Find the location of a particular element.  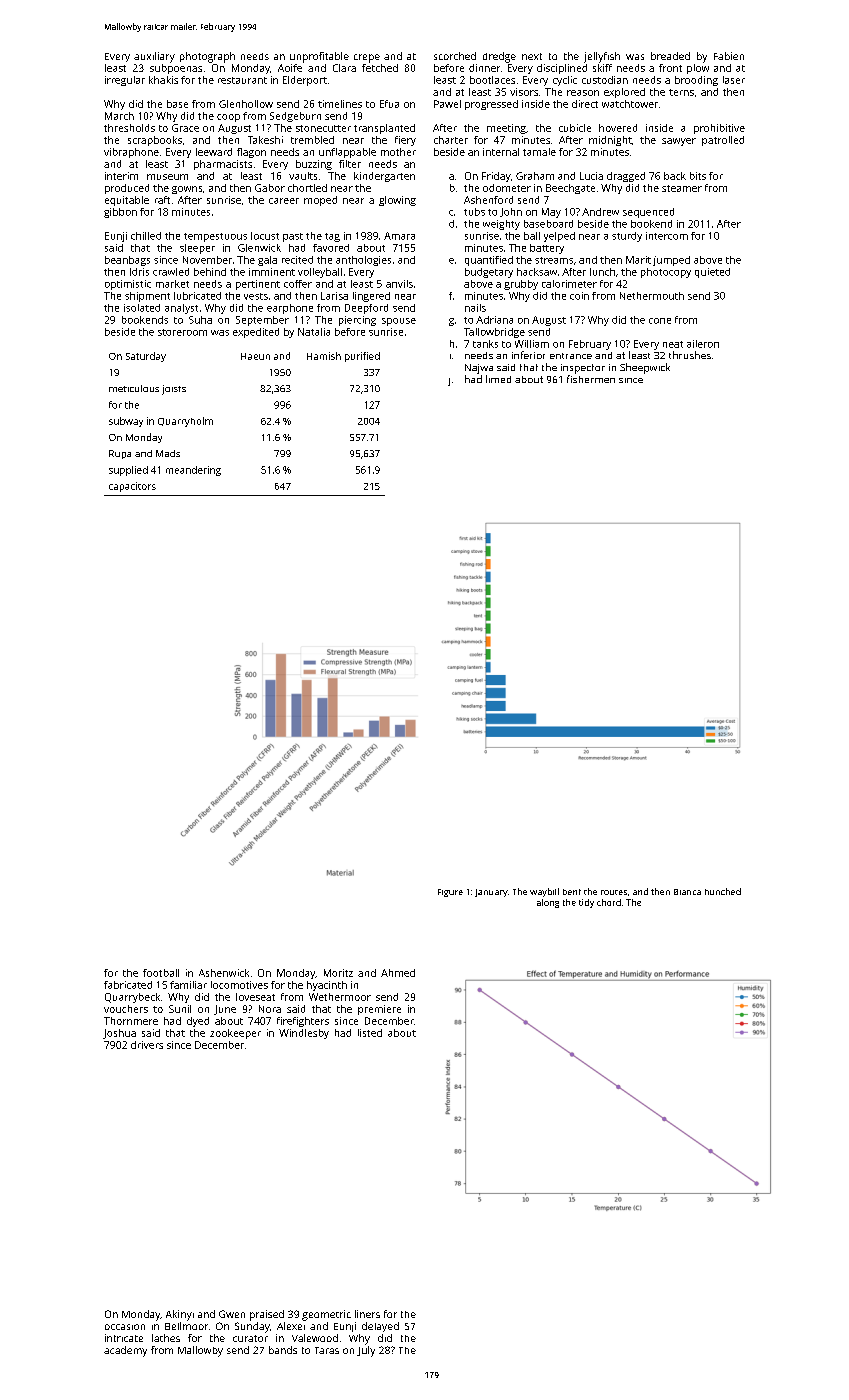

delayed is located at coordinates (380, 1327).
